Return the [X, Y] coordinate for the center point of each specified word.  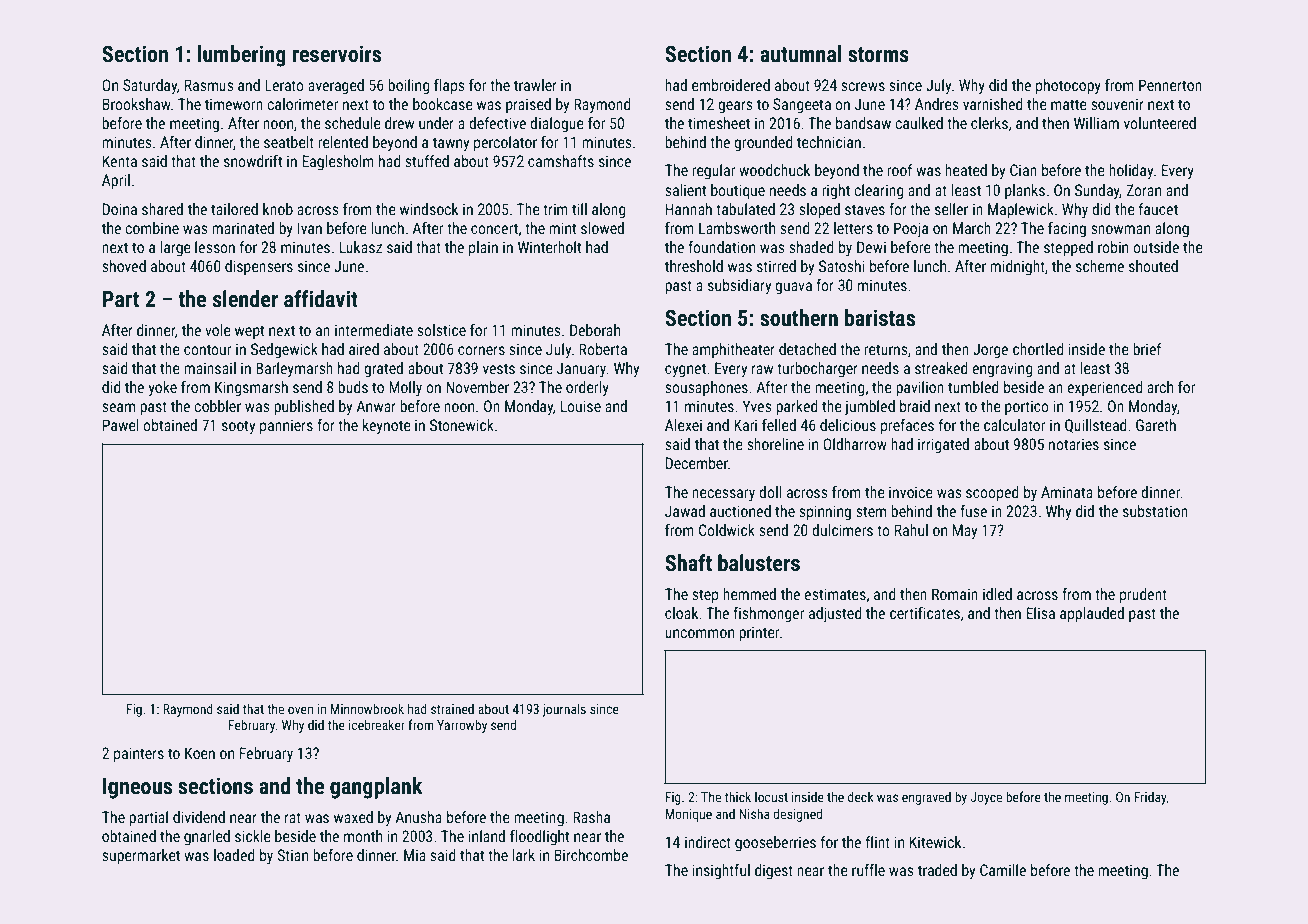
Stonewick [462, 425]
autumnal [800, 54]
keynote [387, 426]
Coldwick [727, 530]
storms [878, 55]
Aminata [1067, 492]
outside [1156, 247]
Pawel [121, 425]
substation [1155, 511]
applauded [1092, 614]
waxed [353, 817]
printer [759, 633]
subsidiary [739, 286]
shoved [124, 266]
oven [300, 710]
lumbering [242, 56]
